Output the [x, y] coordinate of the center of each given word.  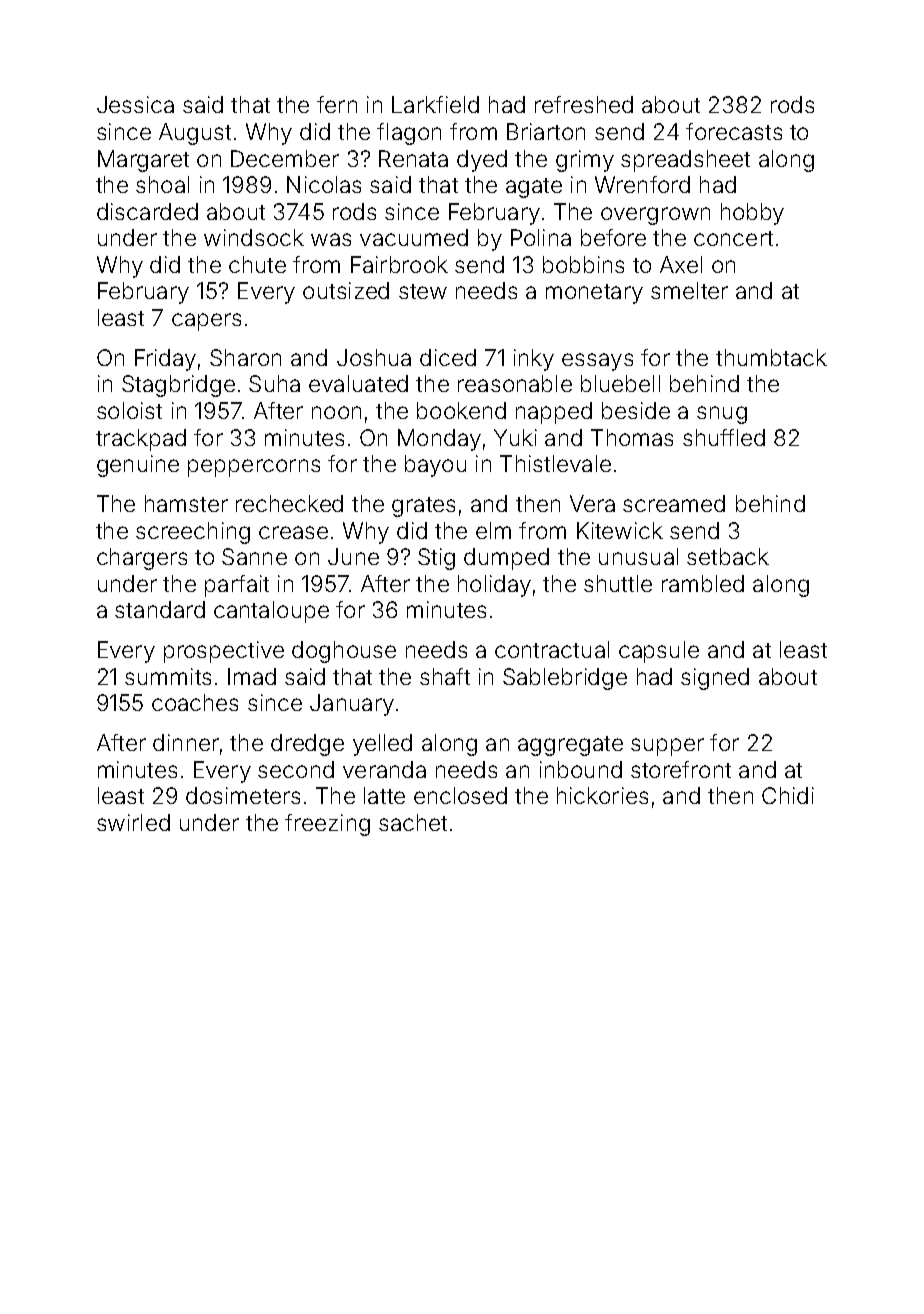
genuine [138, 466]
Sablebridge [565, 679]
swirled [133, 822]
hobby [752, 214]
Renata [413, 158]
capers [206, 322]
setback [728, 556]
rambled [703, 583]
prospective [224, 652]
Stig [436, 559]
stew [423, 291]
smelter [689, 290]
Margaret [143, 161]
